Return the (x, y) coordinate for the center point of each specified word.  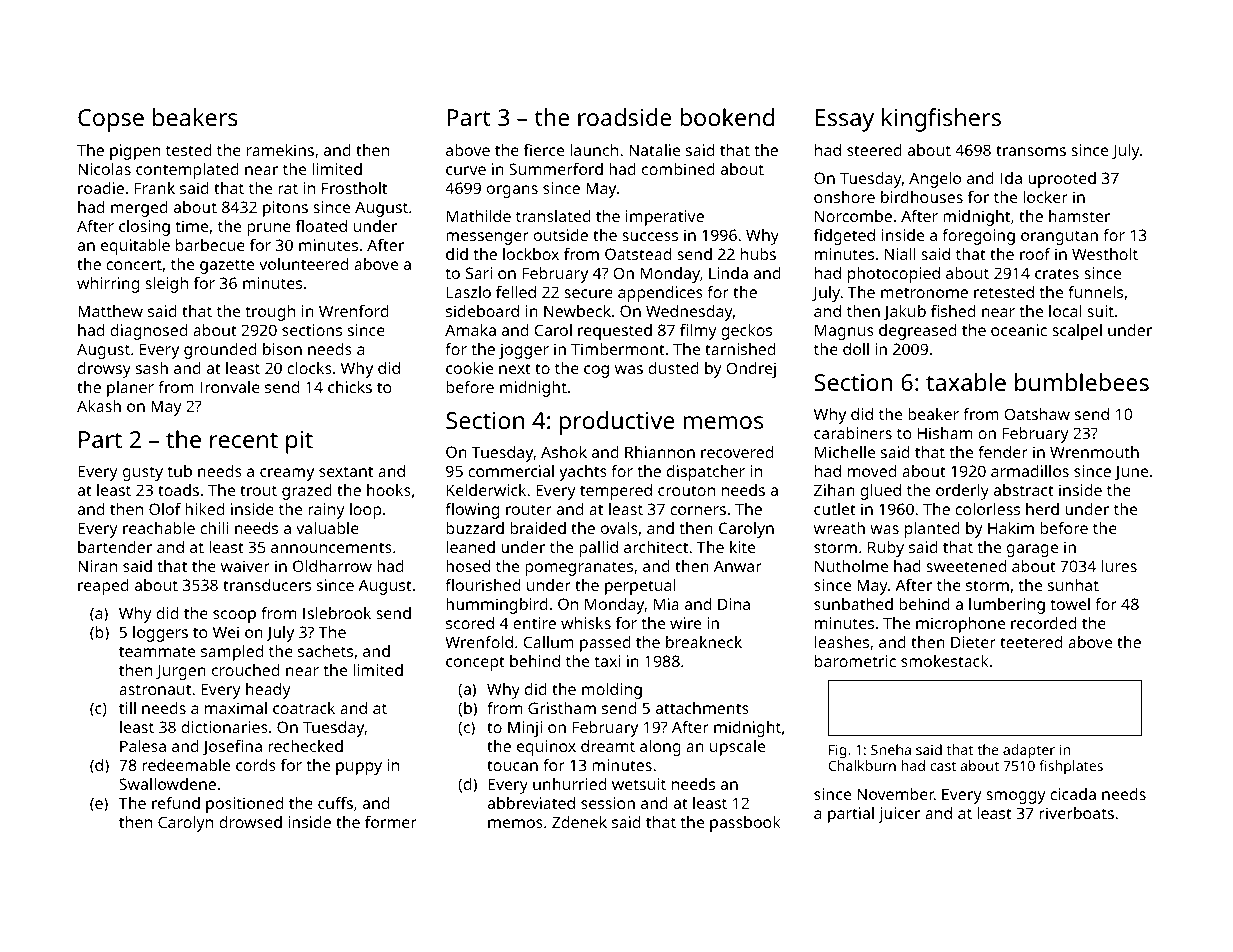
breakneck (704, 642)
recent (244, 440)
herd (1042, 509)
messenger (487, 238)
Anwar (738, 566)
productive (617, 423)
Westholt (1105, 254)
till (127, 708)
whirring (108, 285)
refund (176, 803)
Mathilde (479, 216)
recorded (1043, 623)
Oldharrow (332, 566)
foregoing (978, 237)
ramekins (280, 150)
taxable (966, 382)
